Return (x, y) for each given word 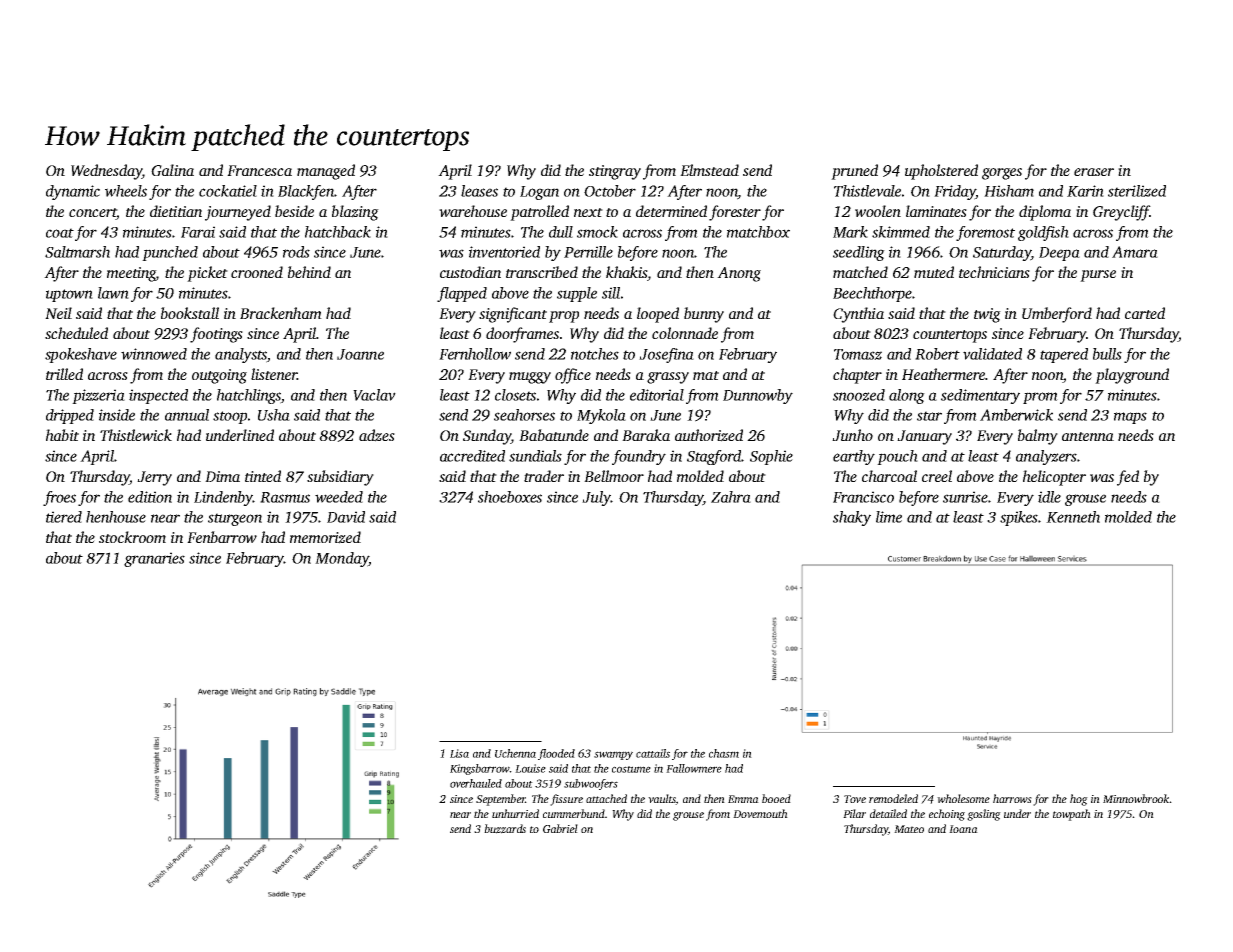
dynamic (73, 192)
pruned (854, 172)
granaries (154, 559)
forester (735, 213)
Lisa (459, 753)
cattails (653, 753)
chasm (724, 753)
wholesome (963, 798)
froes (59, 498)
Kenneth (1073, 517)
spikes (1019, 518)
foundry (639, 457)
